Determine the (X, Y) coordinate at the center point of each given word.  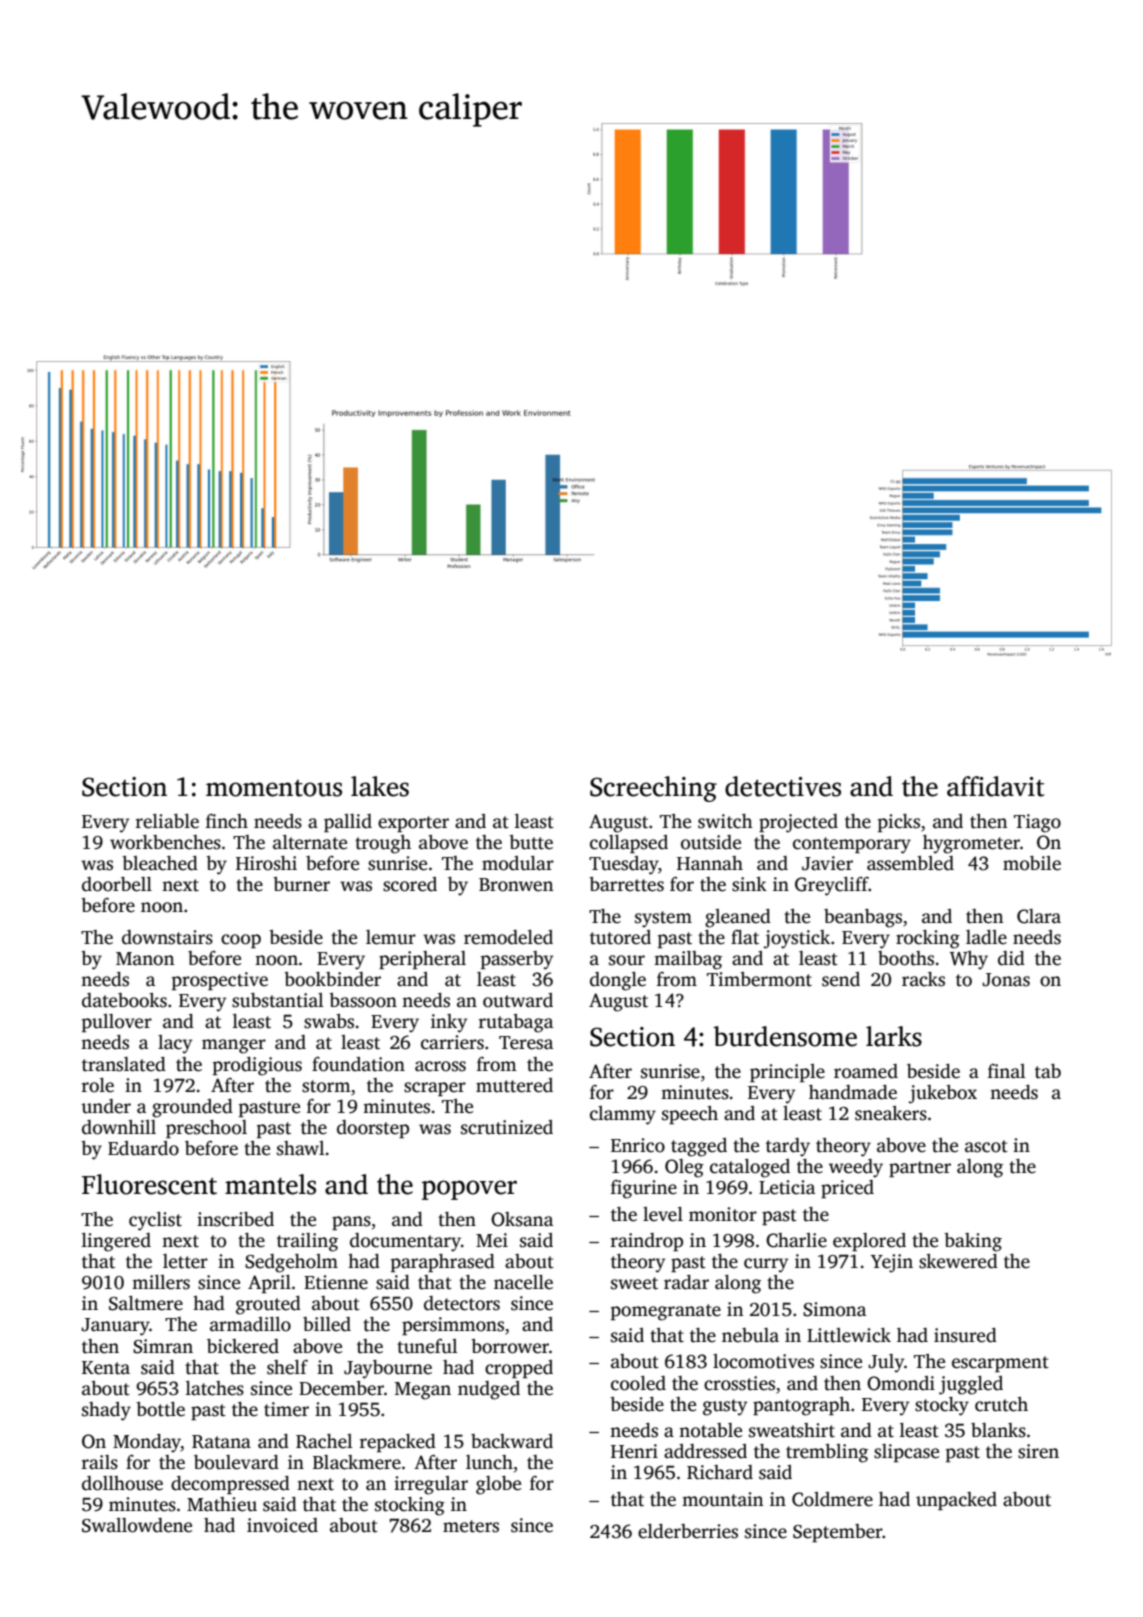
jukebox (943, 1094)
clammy (623, 1115)
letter (185, 1261)
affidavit (995, 786)
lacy (175, 1044)
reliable (167, 821)
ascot (986, 1146)
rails (100, 1462)
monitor (723, 1214)
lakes (380, 786)
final (1006, 1071)
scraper (435, 1089)
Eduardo (143, 1148)
